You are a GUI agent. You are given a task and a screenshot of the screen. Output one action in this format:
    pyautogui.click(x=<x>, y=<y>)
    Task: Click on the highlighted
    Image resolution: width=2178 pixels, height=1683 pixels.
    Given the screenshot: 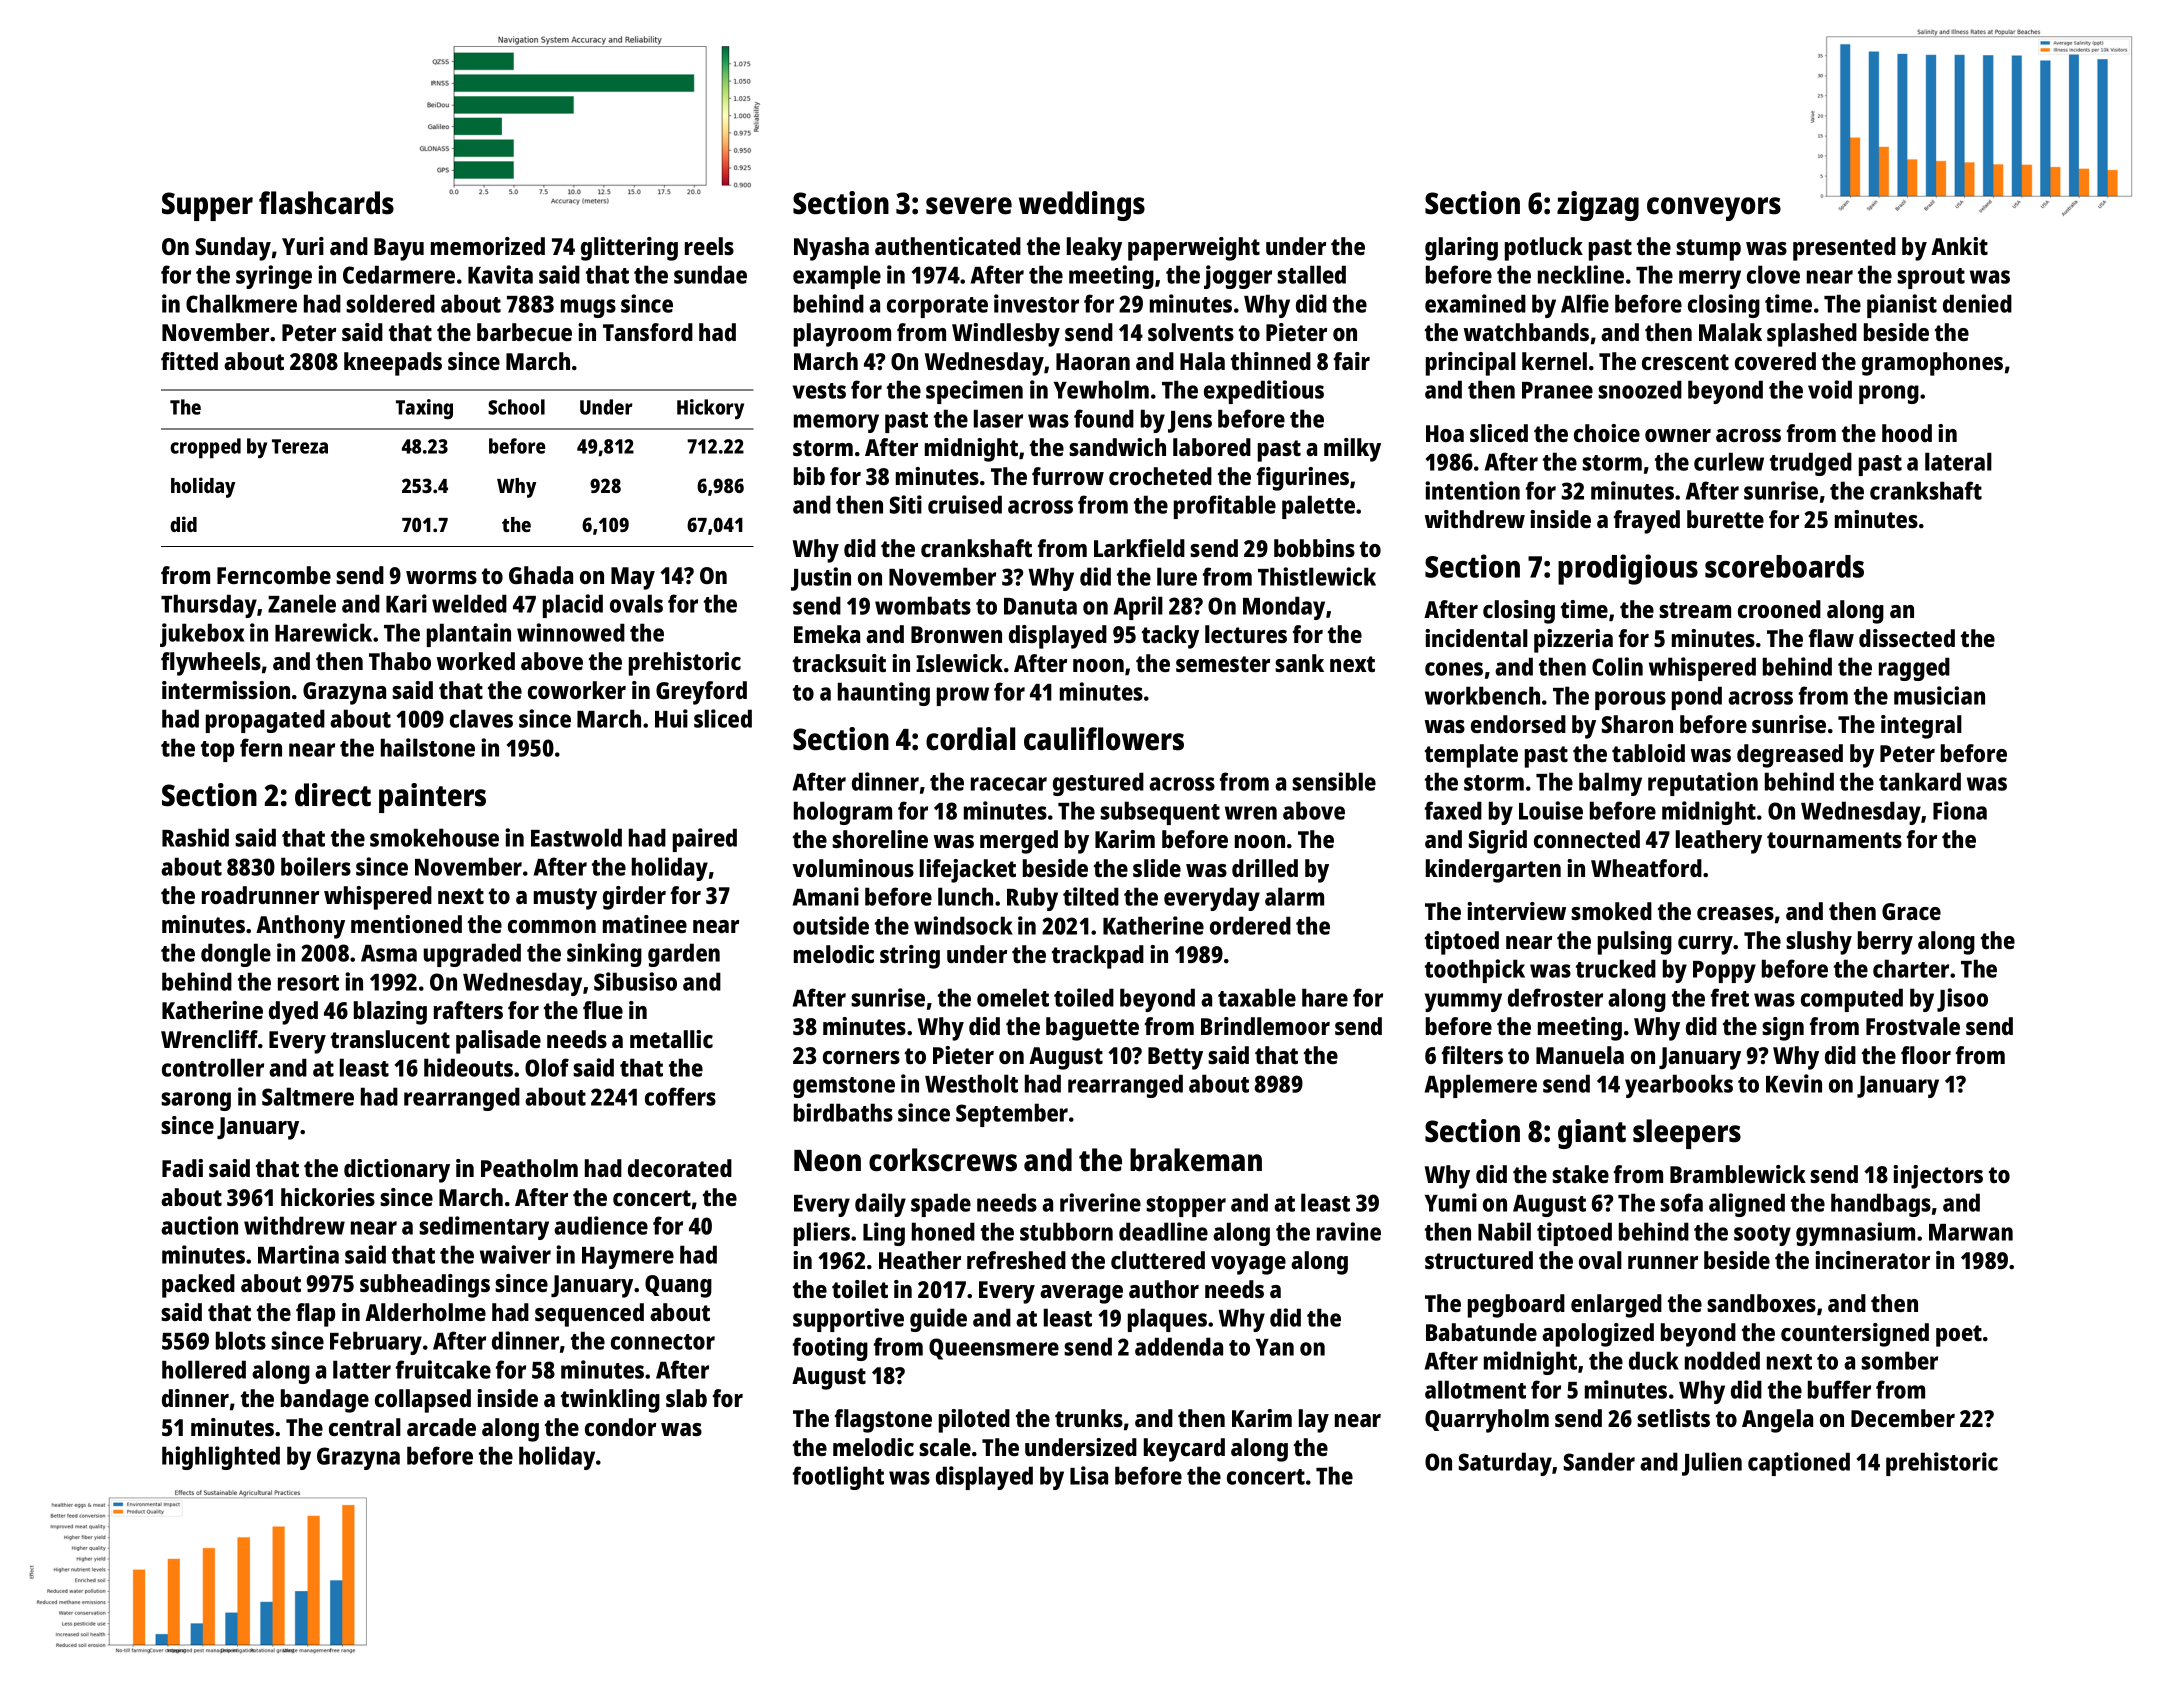 What is the action you would take?
    pyautogui.click(x=221, y=1458)
